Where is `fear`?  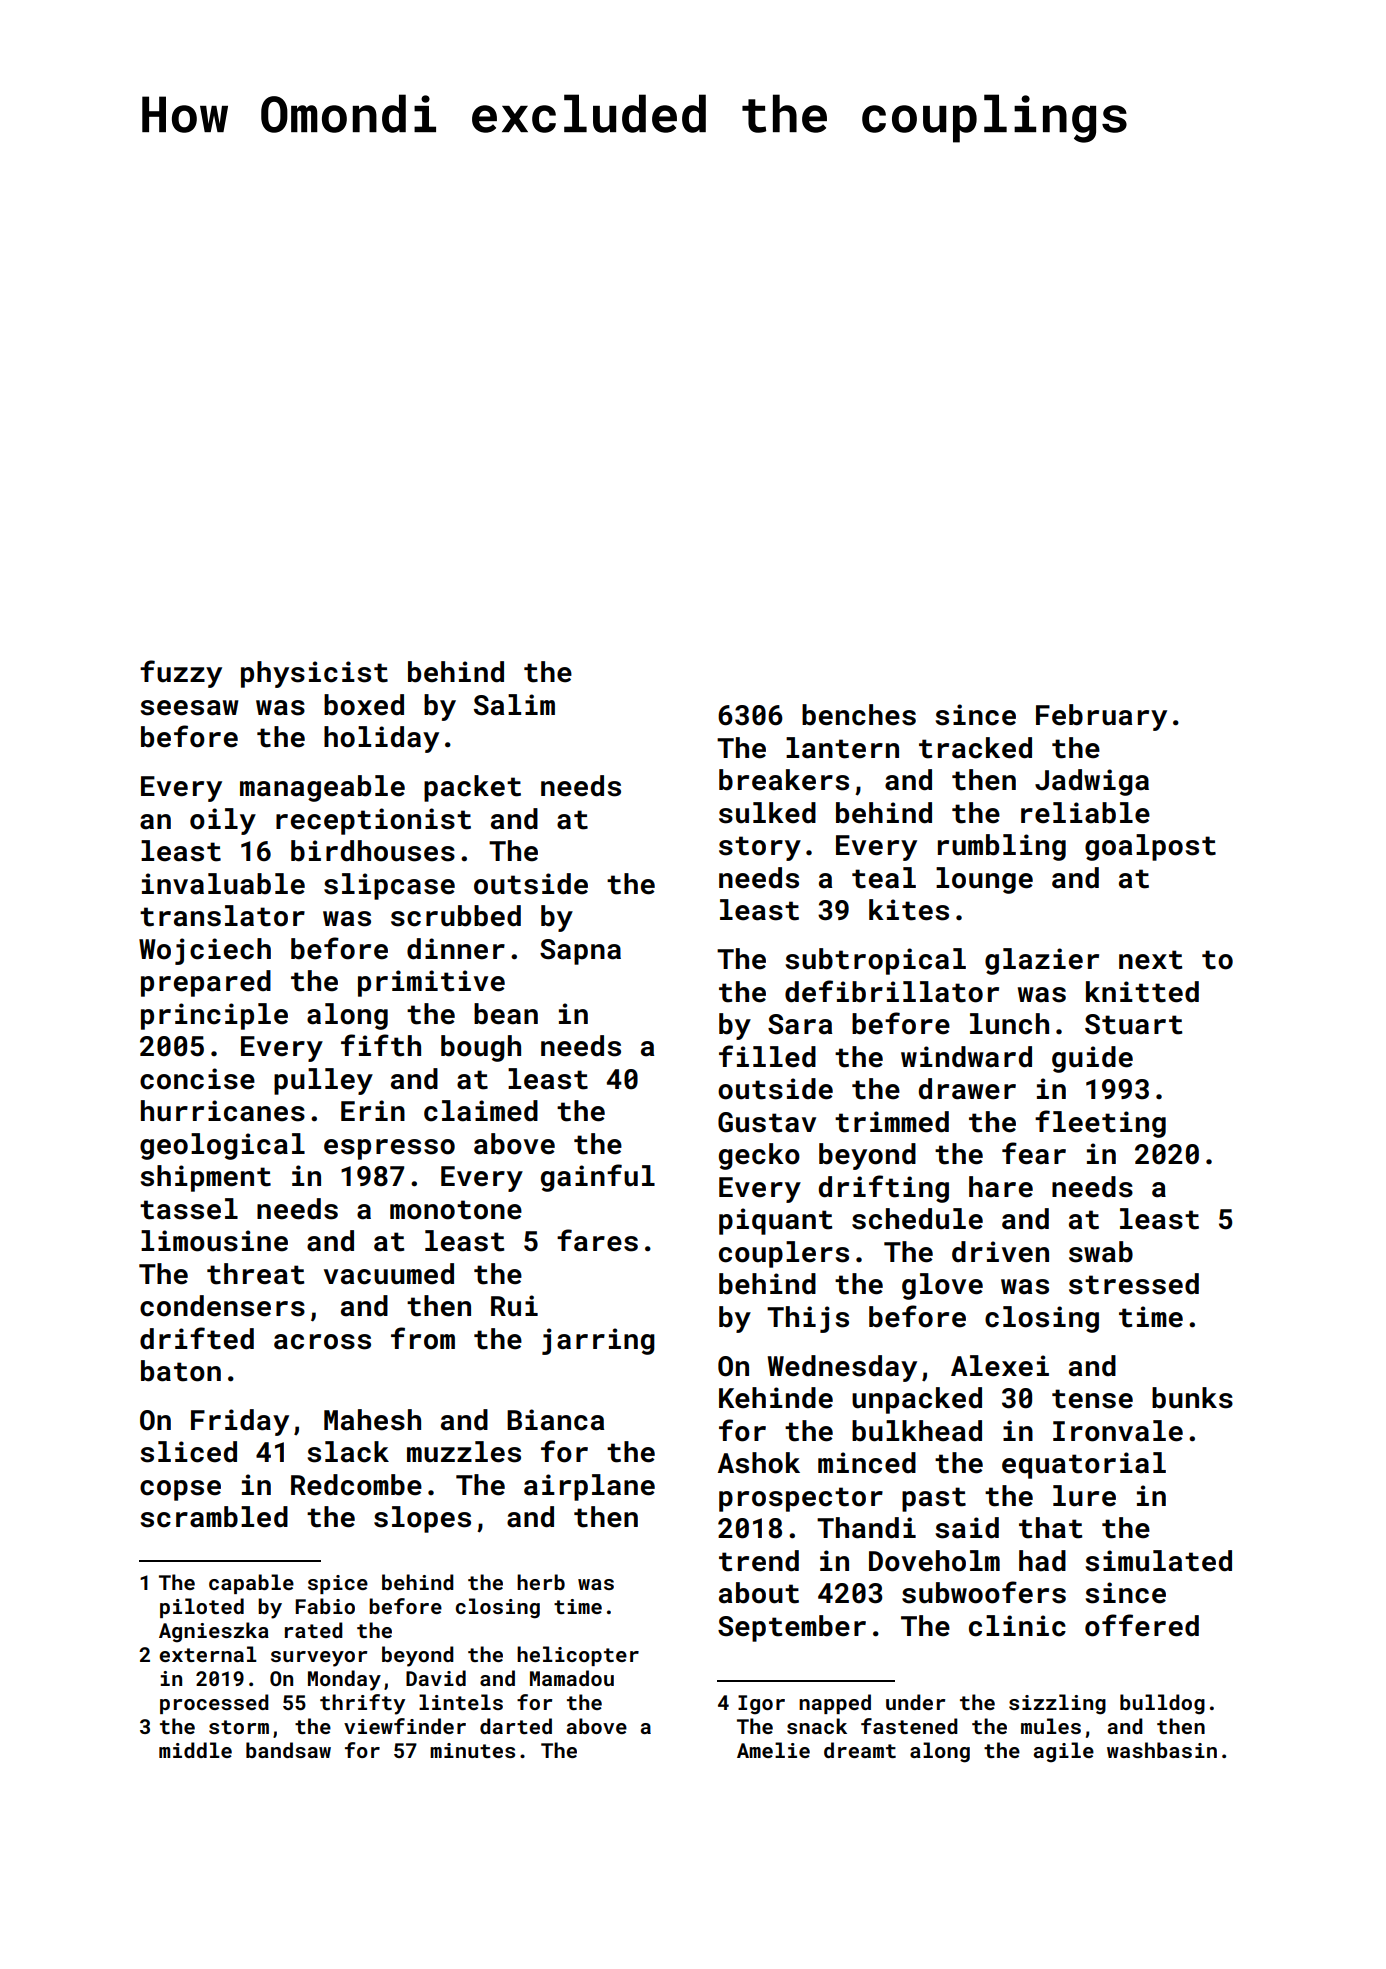
fear is located at coordinates (1034, 1153).
